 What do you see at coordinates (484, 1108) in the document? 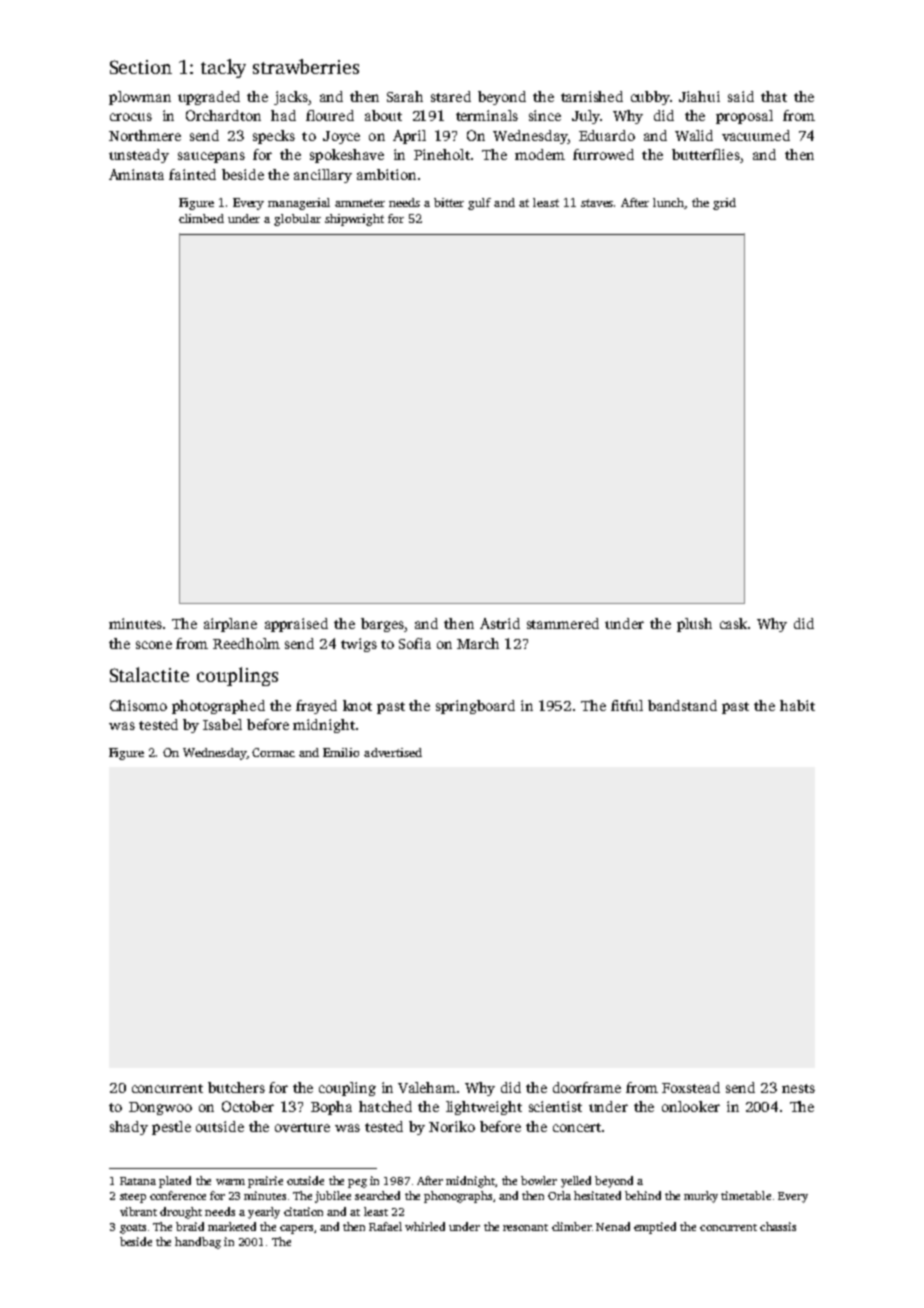
I see `lightweight` at bounding box center [484, 1108].
